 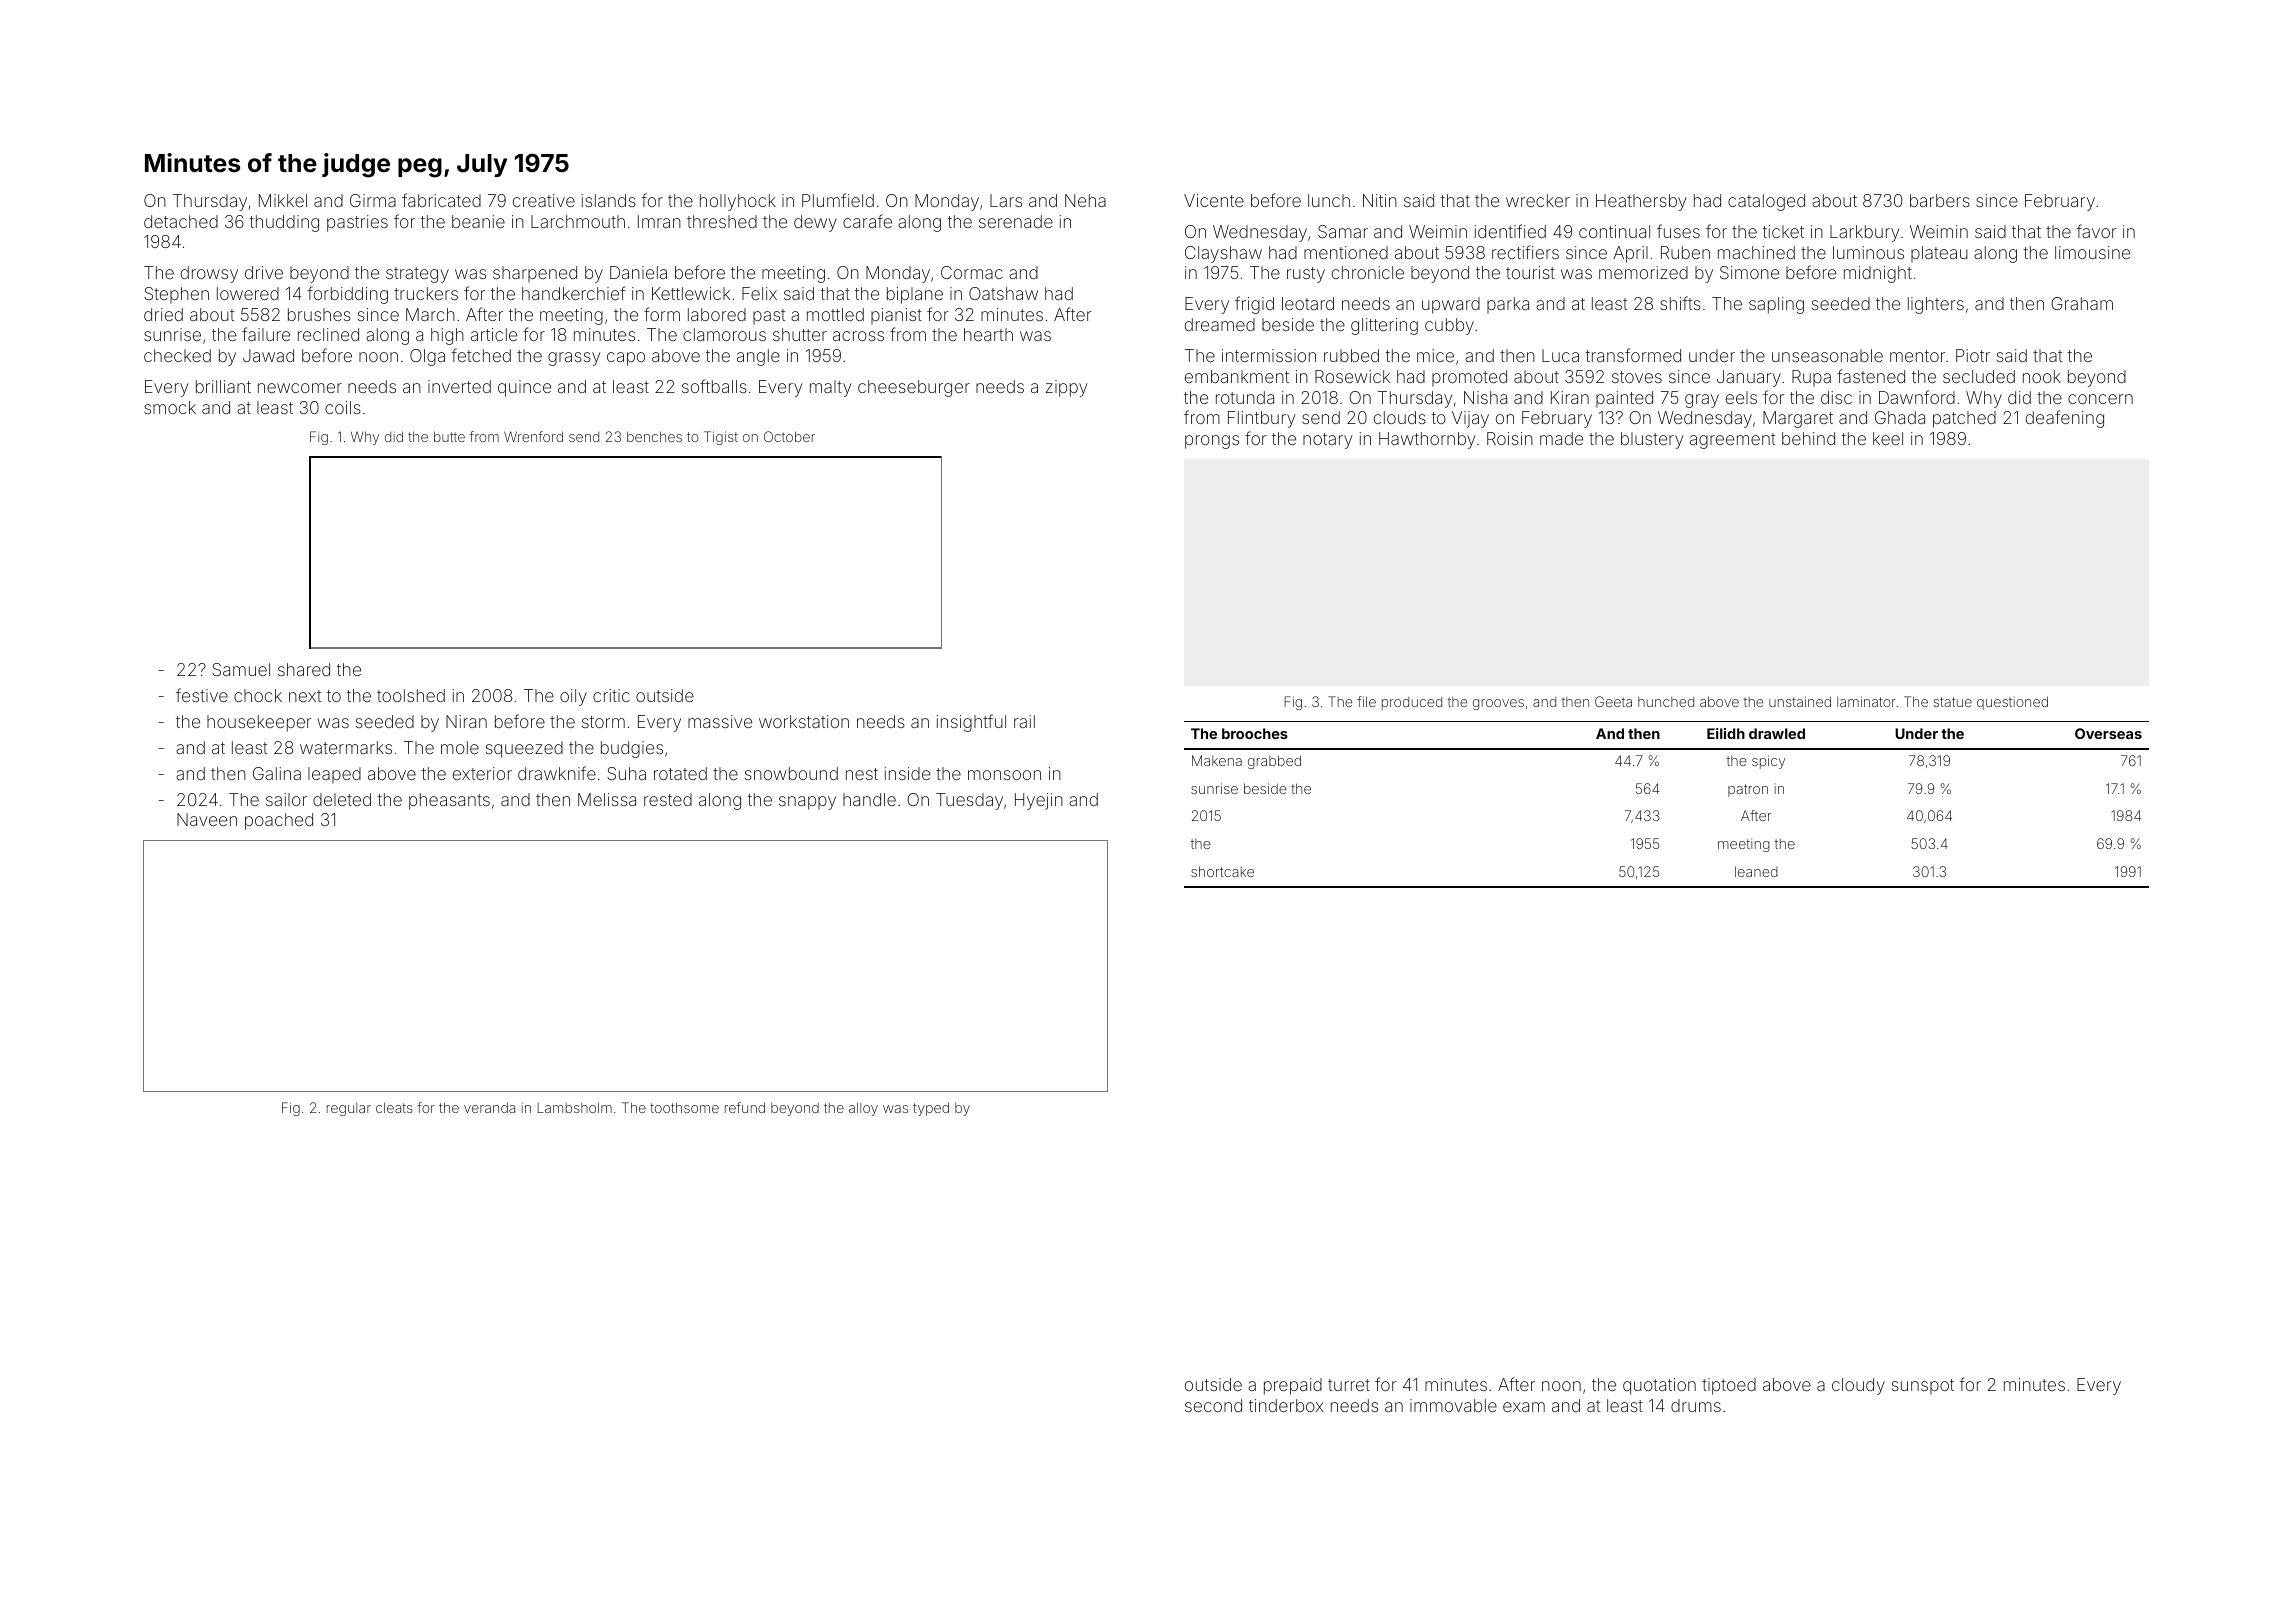 I want to click on Wrenford, so click(x=533, y=436).
